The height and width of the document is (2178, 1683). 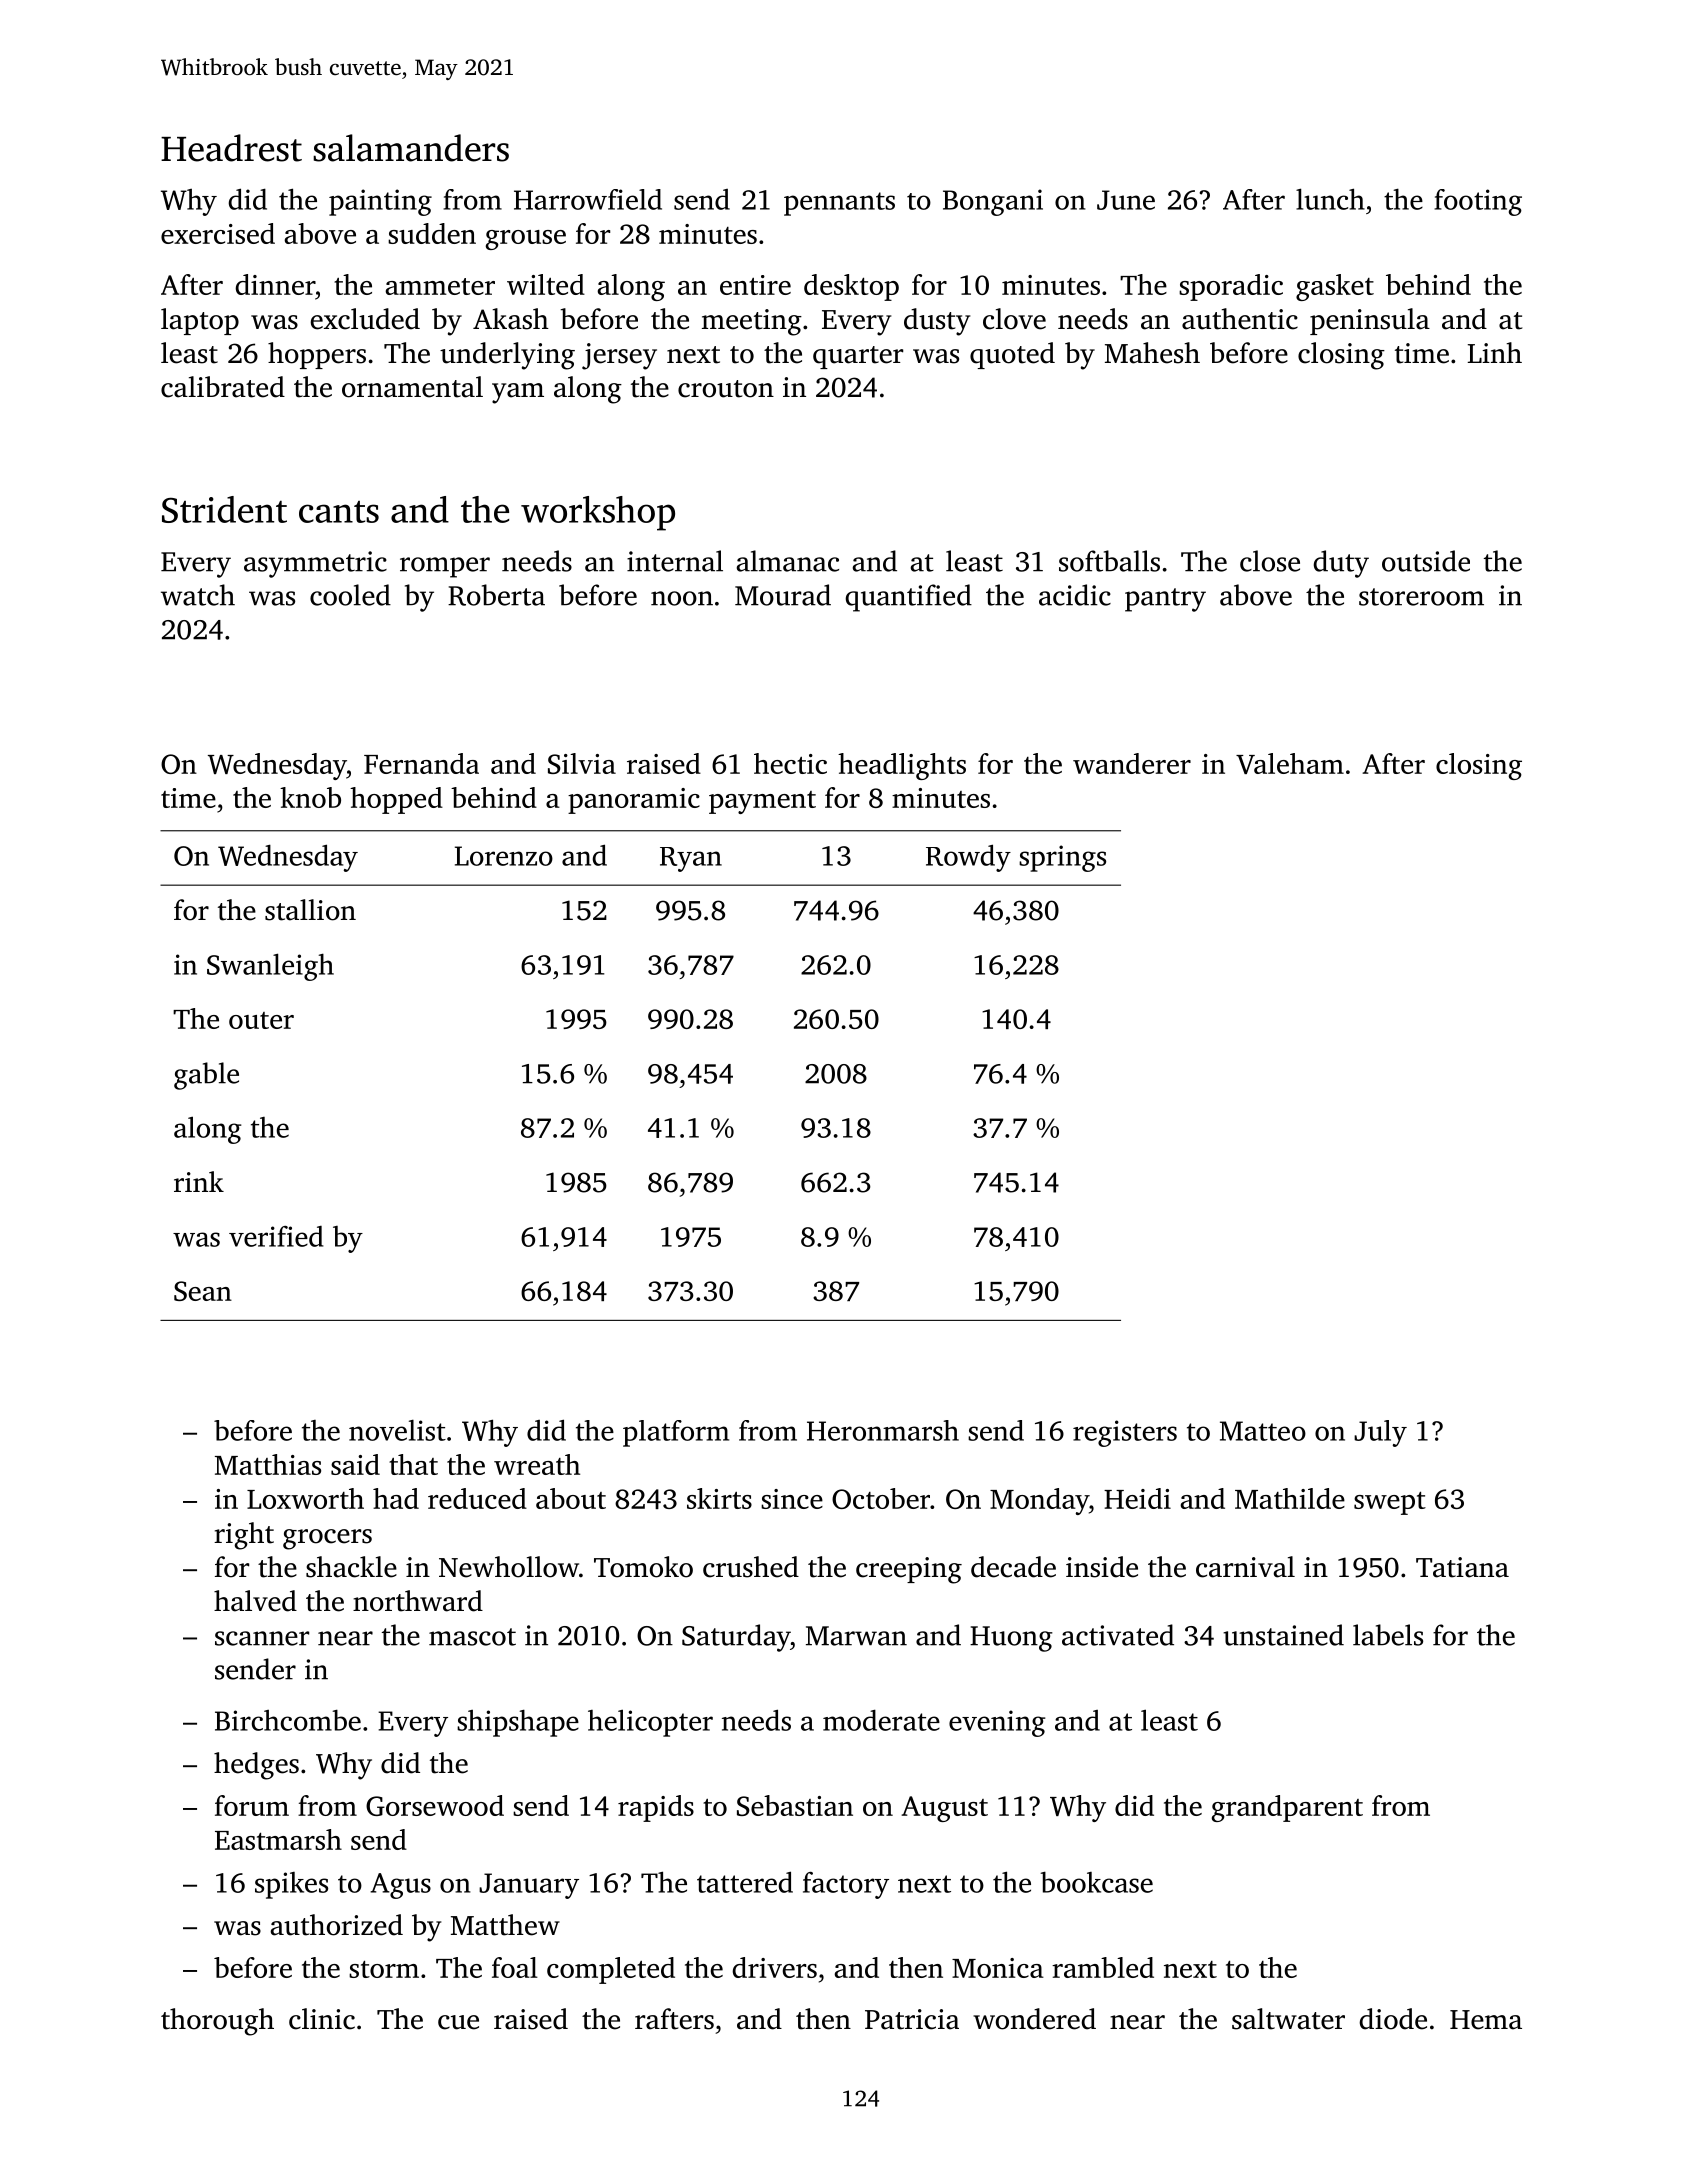 I want to click on cue, so click(x=458, y=2022).
